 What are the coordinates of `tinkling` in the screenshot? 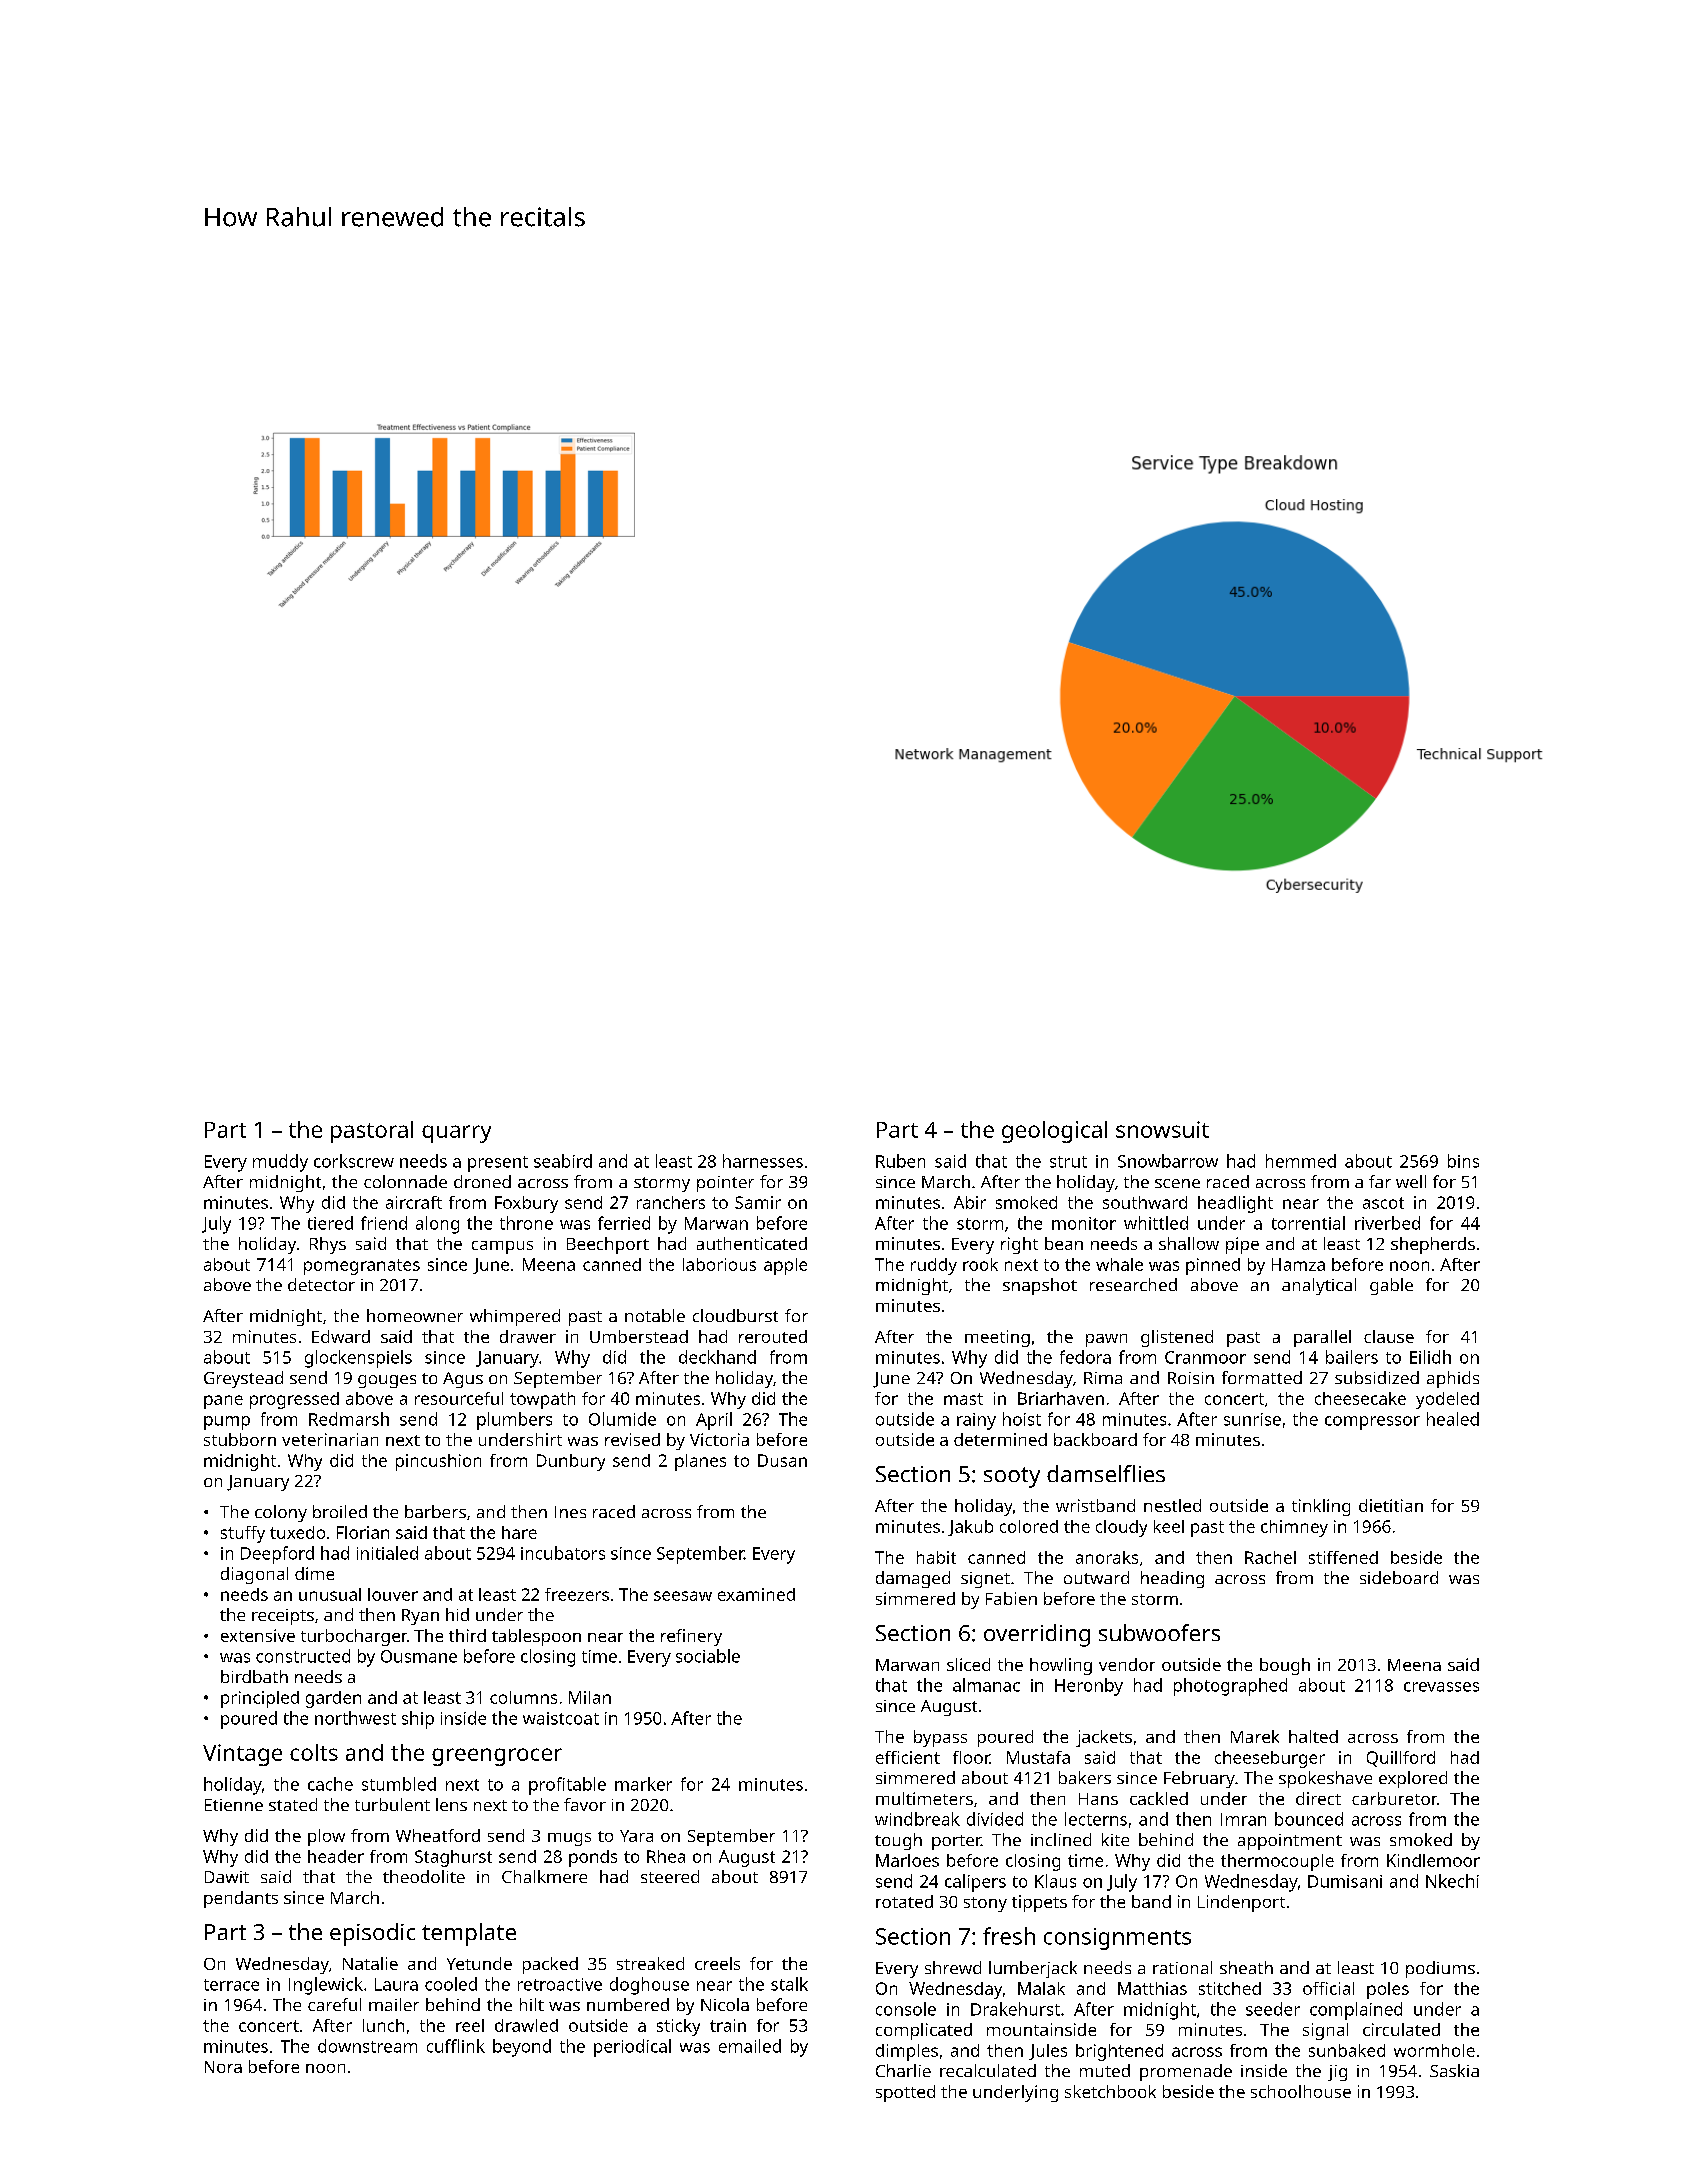 It's located at (1321, 1507).
